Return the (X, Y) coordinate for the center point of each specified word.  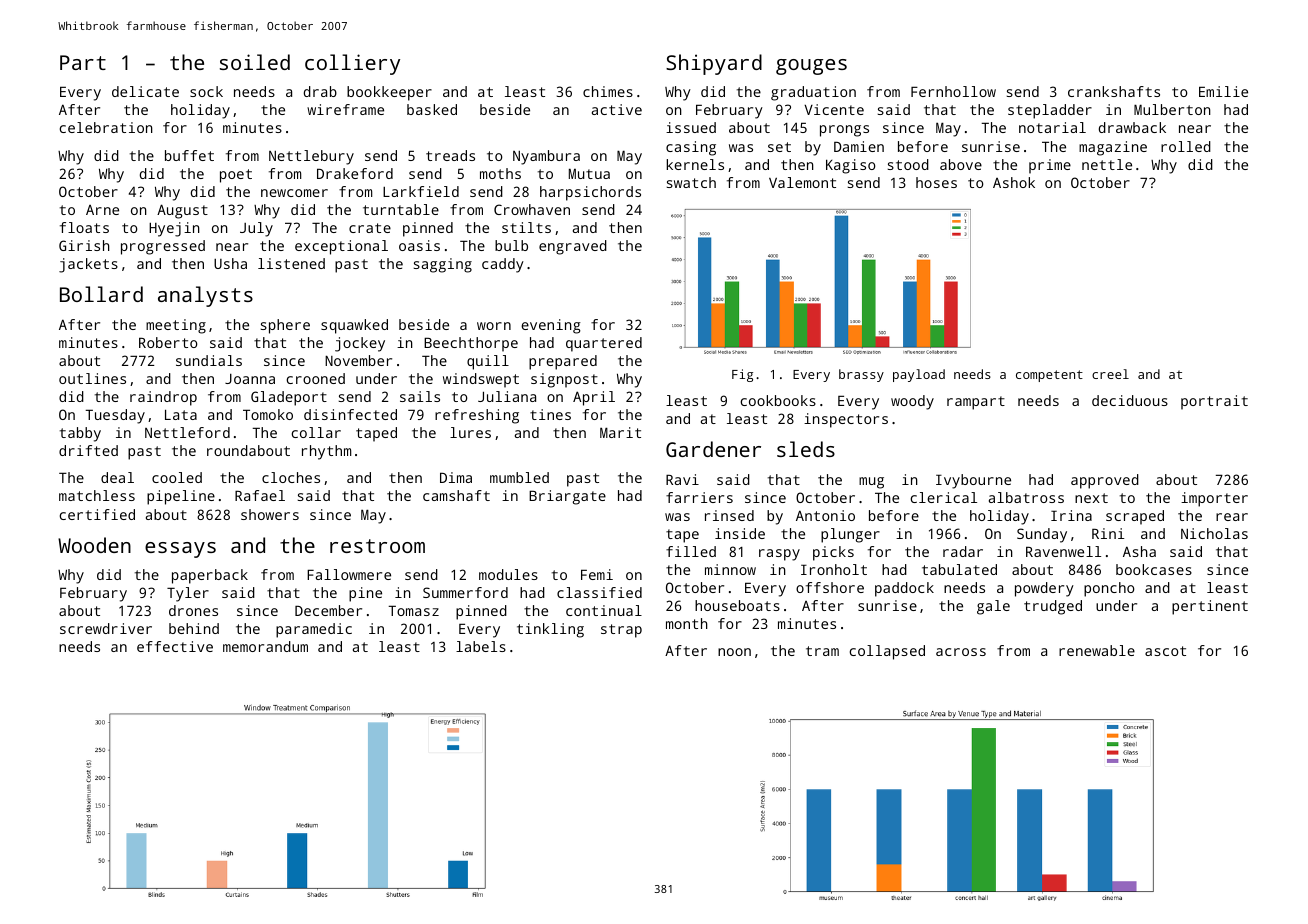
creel (1110, 374)
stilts (526, 227)
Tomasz (413, 610)
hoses (936, 182)
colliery (352, 64)
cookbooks (778, 400)
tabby (80, 434)
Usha (230, 263)
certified (97, 514)
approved (1105, 481)
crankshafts (1114, 91)
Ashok (1014, 182)
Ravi (682, 479)
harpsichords (590, 193)
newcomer (294, 193)
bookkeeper (389, 93)
